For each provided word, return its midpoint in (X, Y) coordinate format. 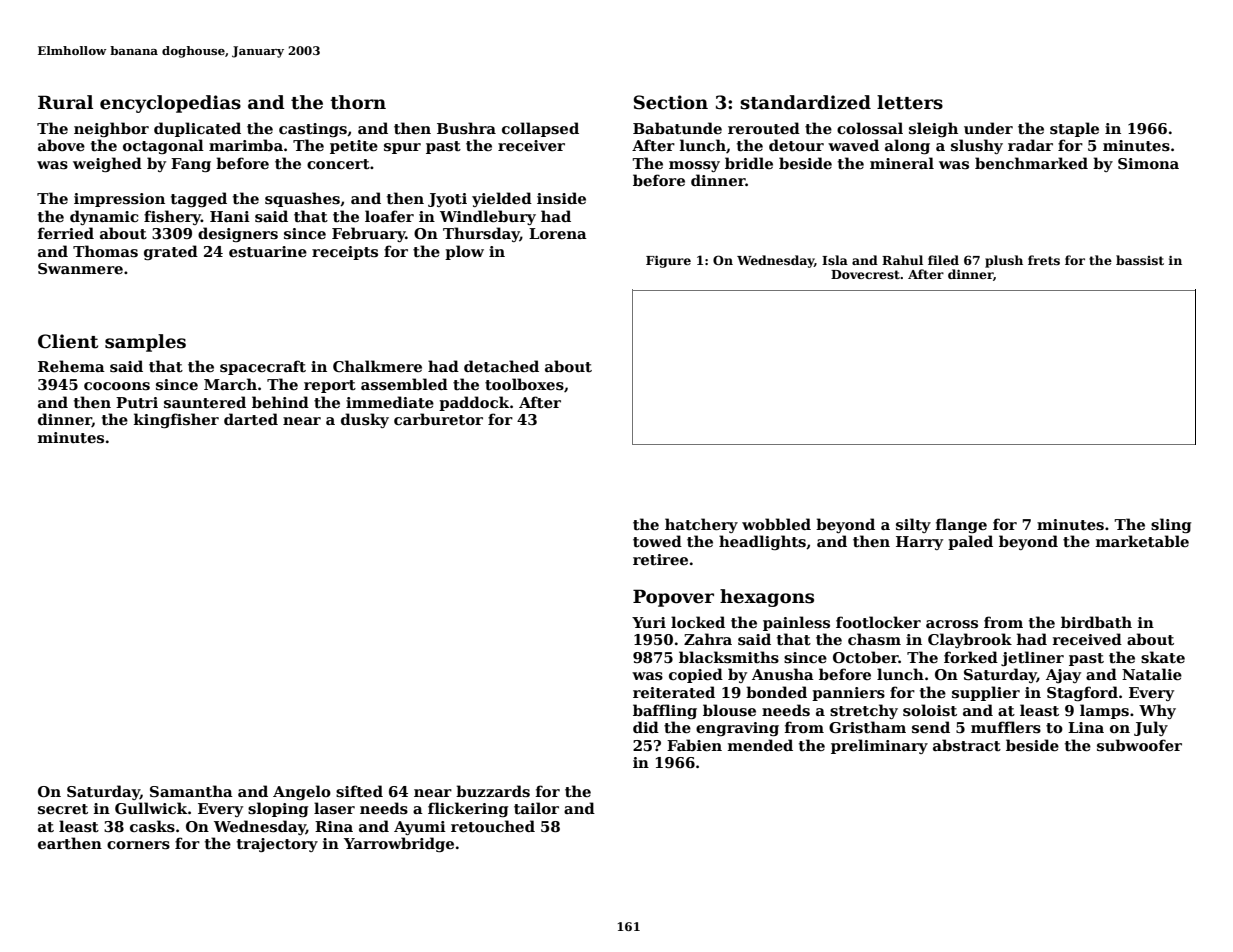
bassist (1140, 260)
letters (910, 102)
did (646, 727)
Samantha (191, 791)
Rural (65, 102)
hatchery (701, 525)
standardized (805, 102)
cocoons (117, 386)
